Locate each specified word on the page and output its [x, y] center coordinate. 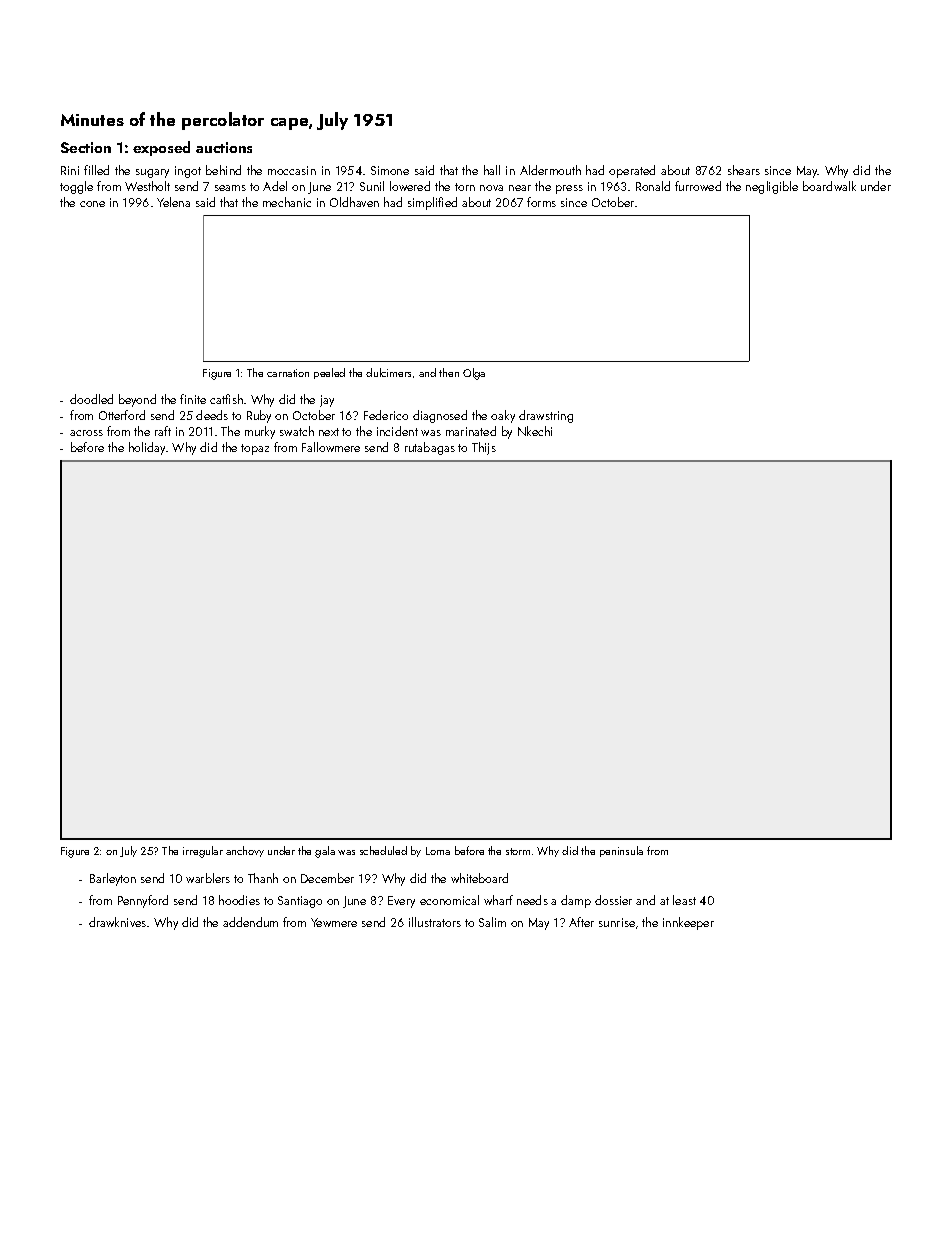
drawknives [117, 922]
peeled [329, 373]
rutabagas [430, 448]
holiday [147, 448]
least [684, 900]
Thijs [484, 448]
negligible [772, 187]
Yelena [173, 202]
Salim [492, 922]
